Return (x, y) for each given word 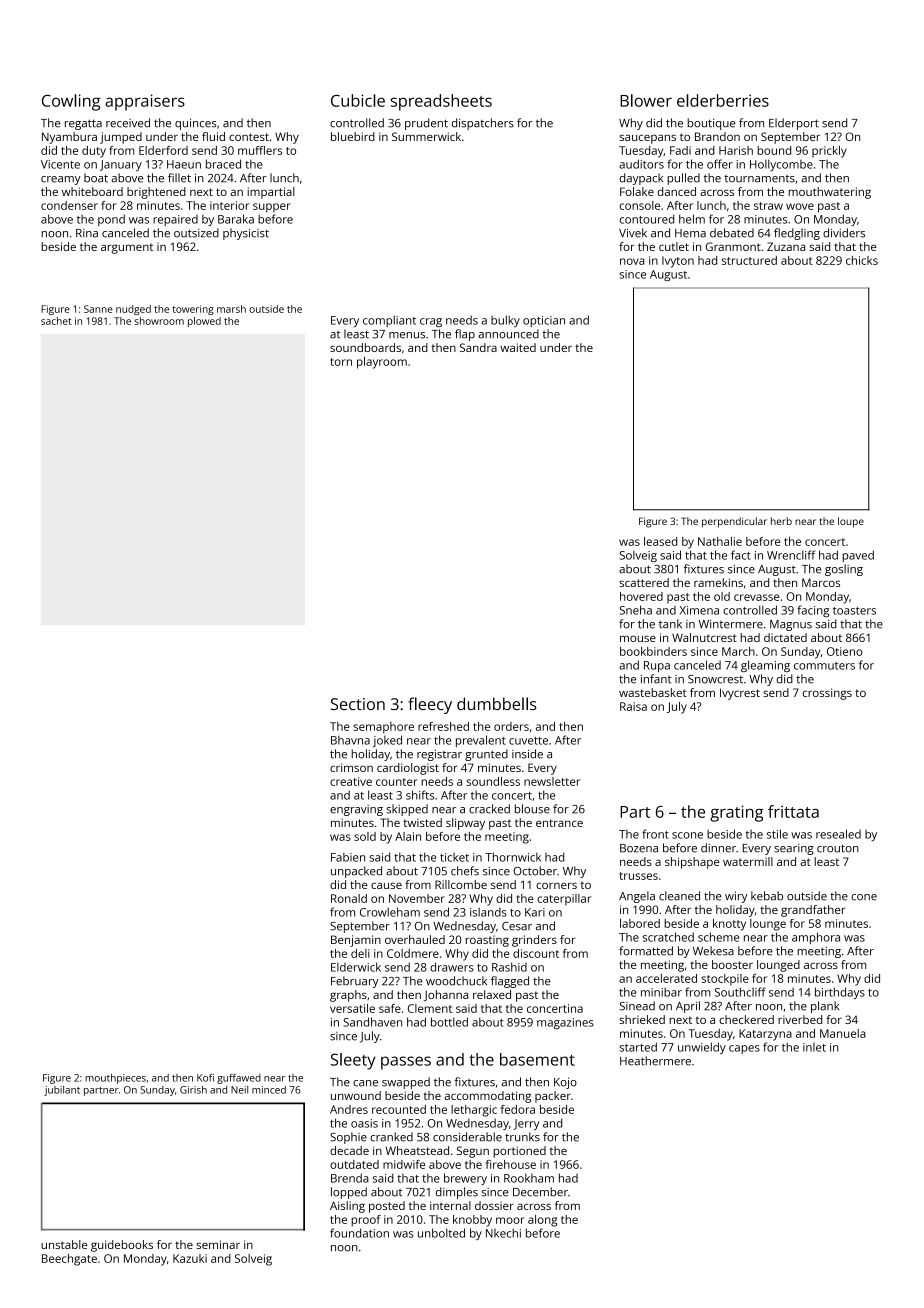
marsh (231, 309)
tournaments (759, 179)
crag (431, 322)
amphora (816, 938)
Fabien (348, 857)
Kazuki (190, 1258)
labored (640, 923)
